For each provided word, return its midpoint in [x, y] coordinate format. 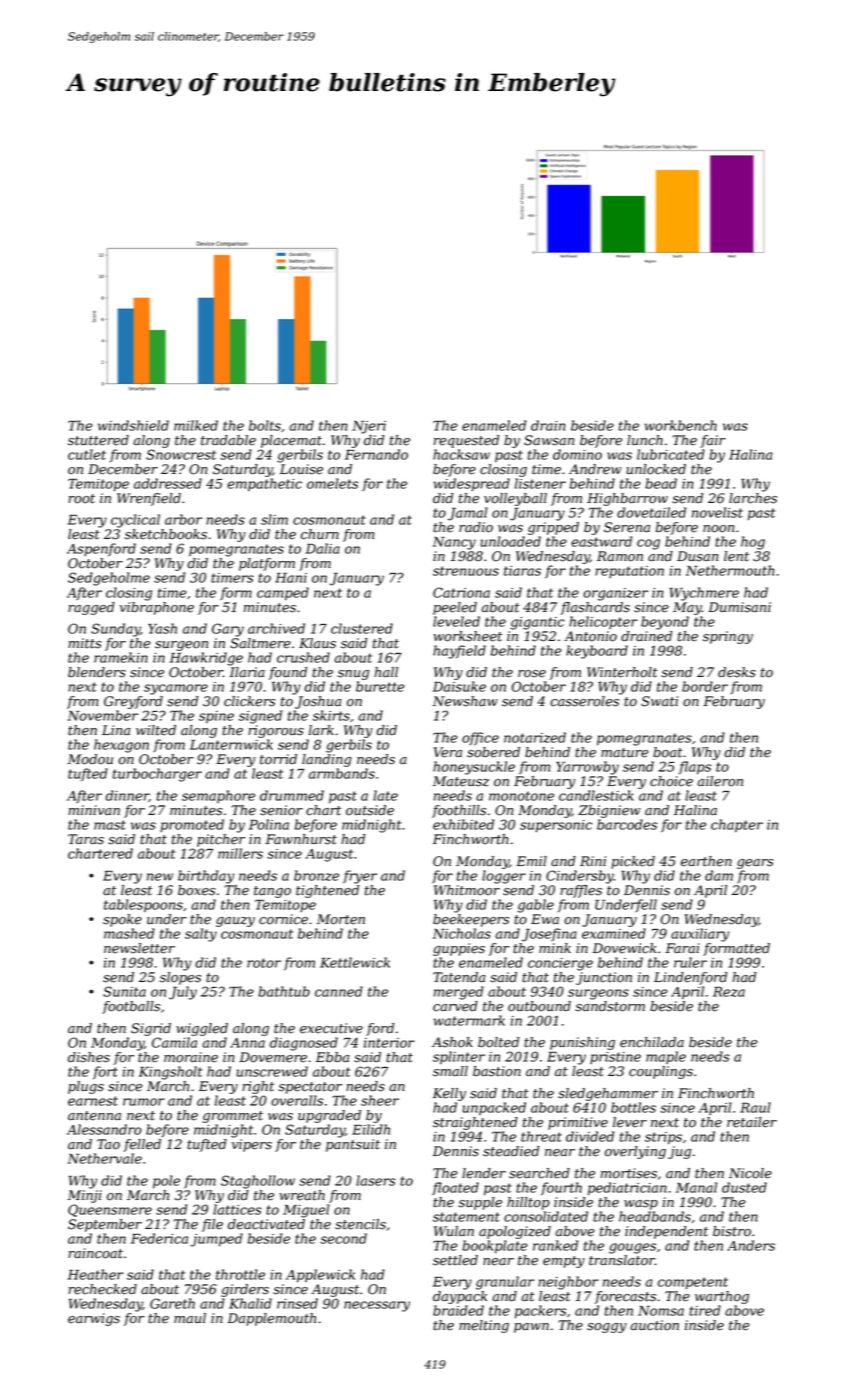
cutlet [87, 454]
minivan [94, 810]
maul [190, 1318]
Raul [755, 1107]
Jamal [467, 514]
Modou [90, 759]
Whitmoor [467, 890]
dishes [89, 1057]
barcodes [627, 824]
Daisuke [459, 686]
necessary [377, 1306]
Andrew [595, 469]
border [705, 686]
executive [331, 1028]
